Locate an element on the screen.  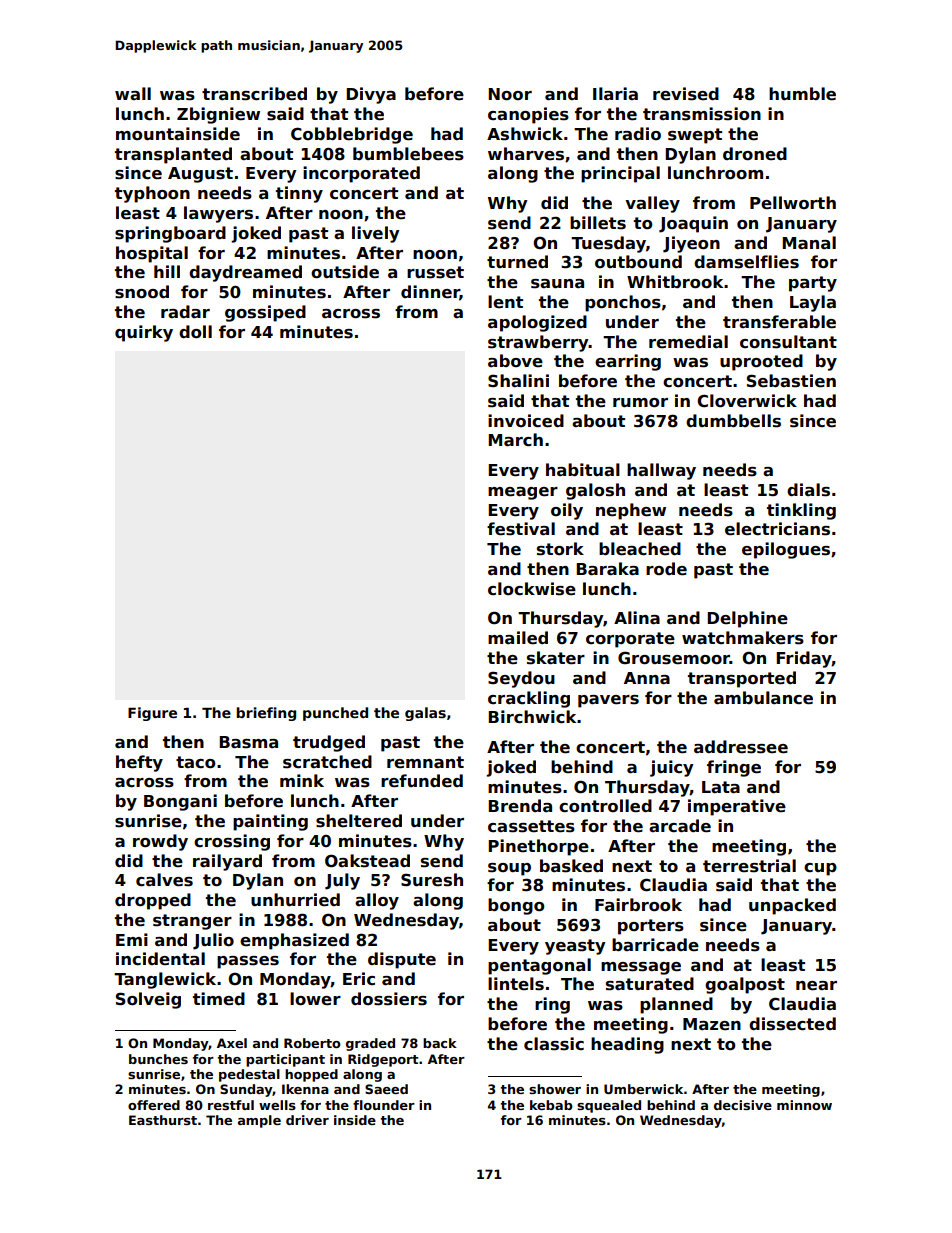
lintels is located at coordinates (516, 984).
